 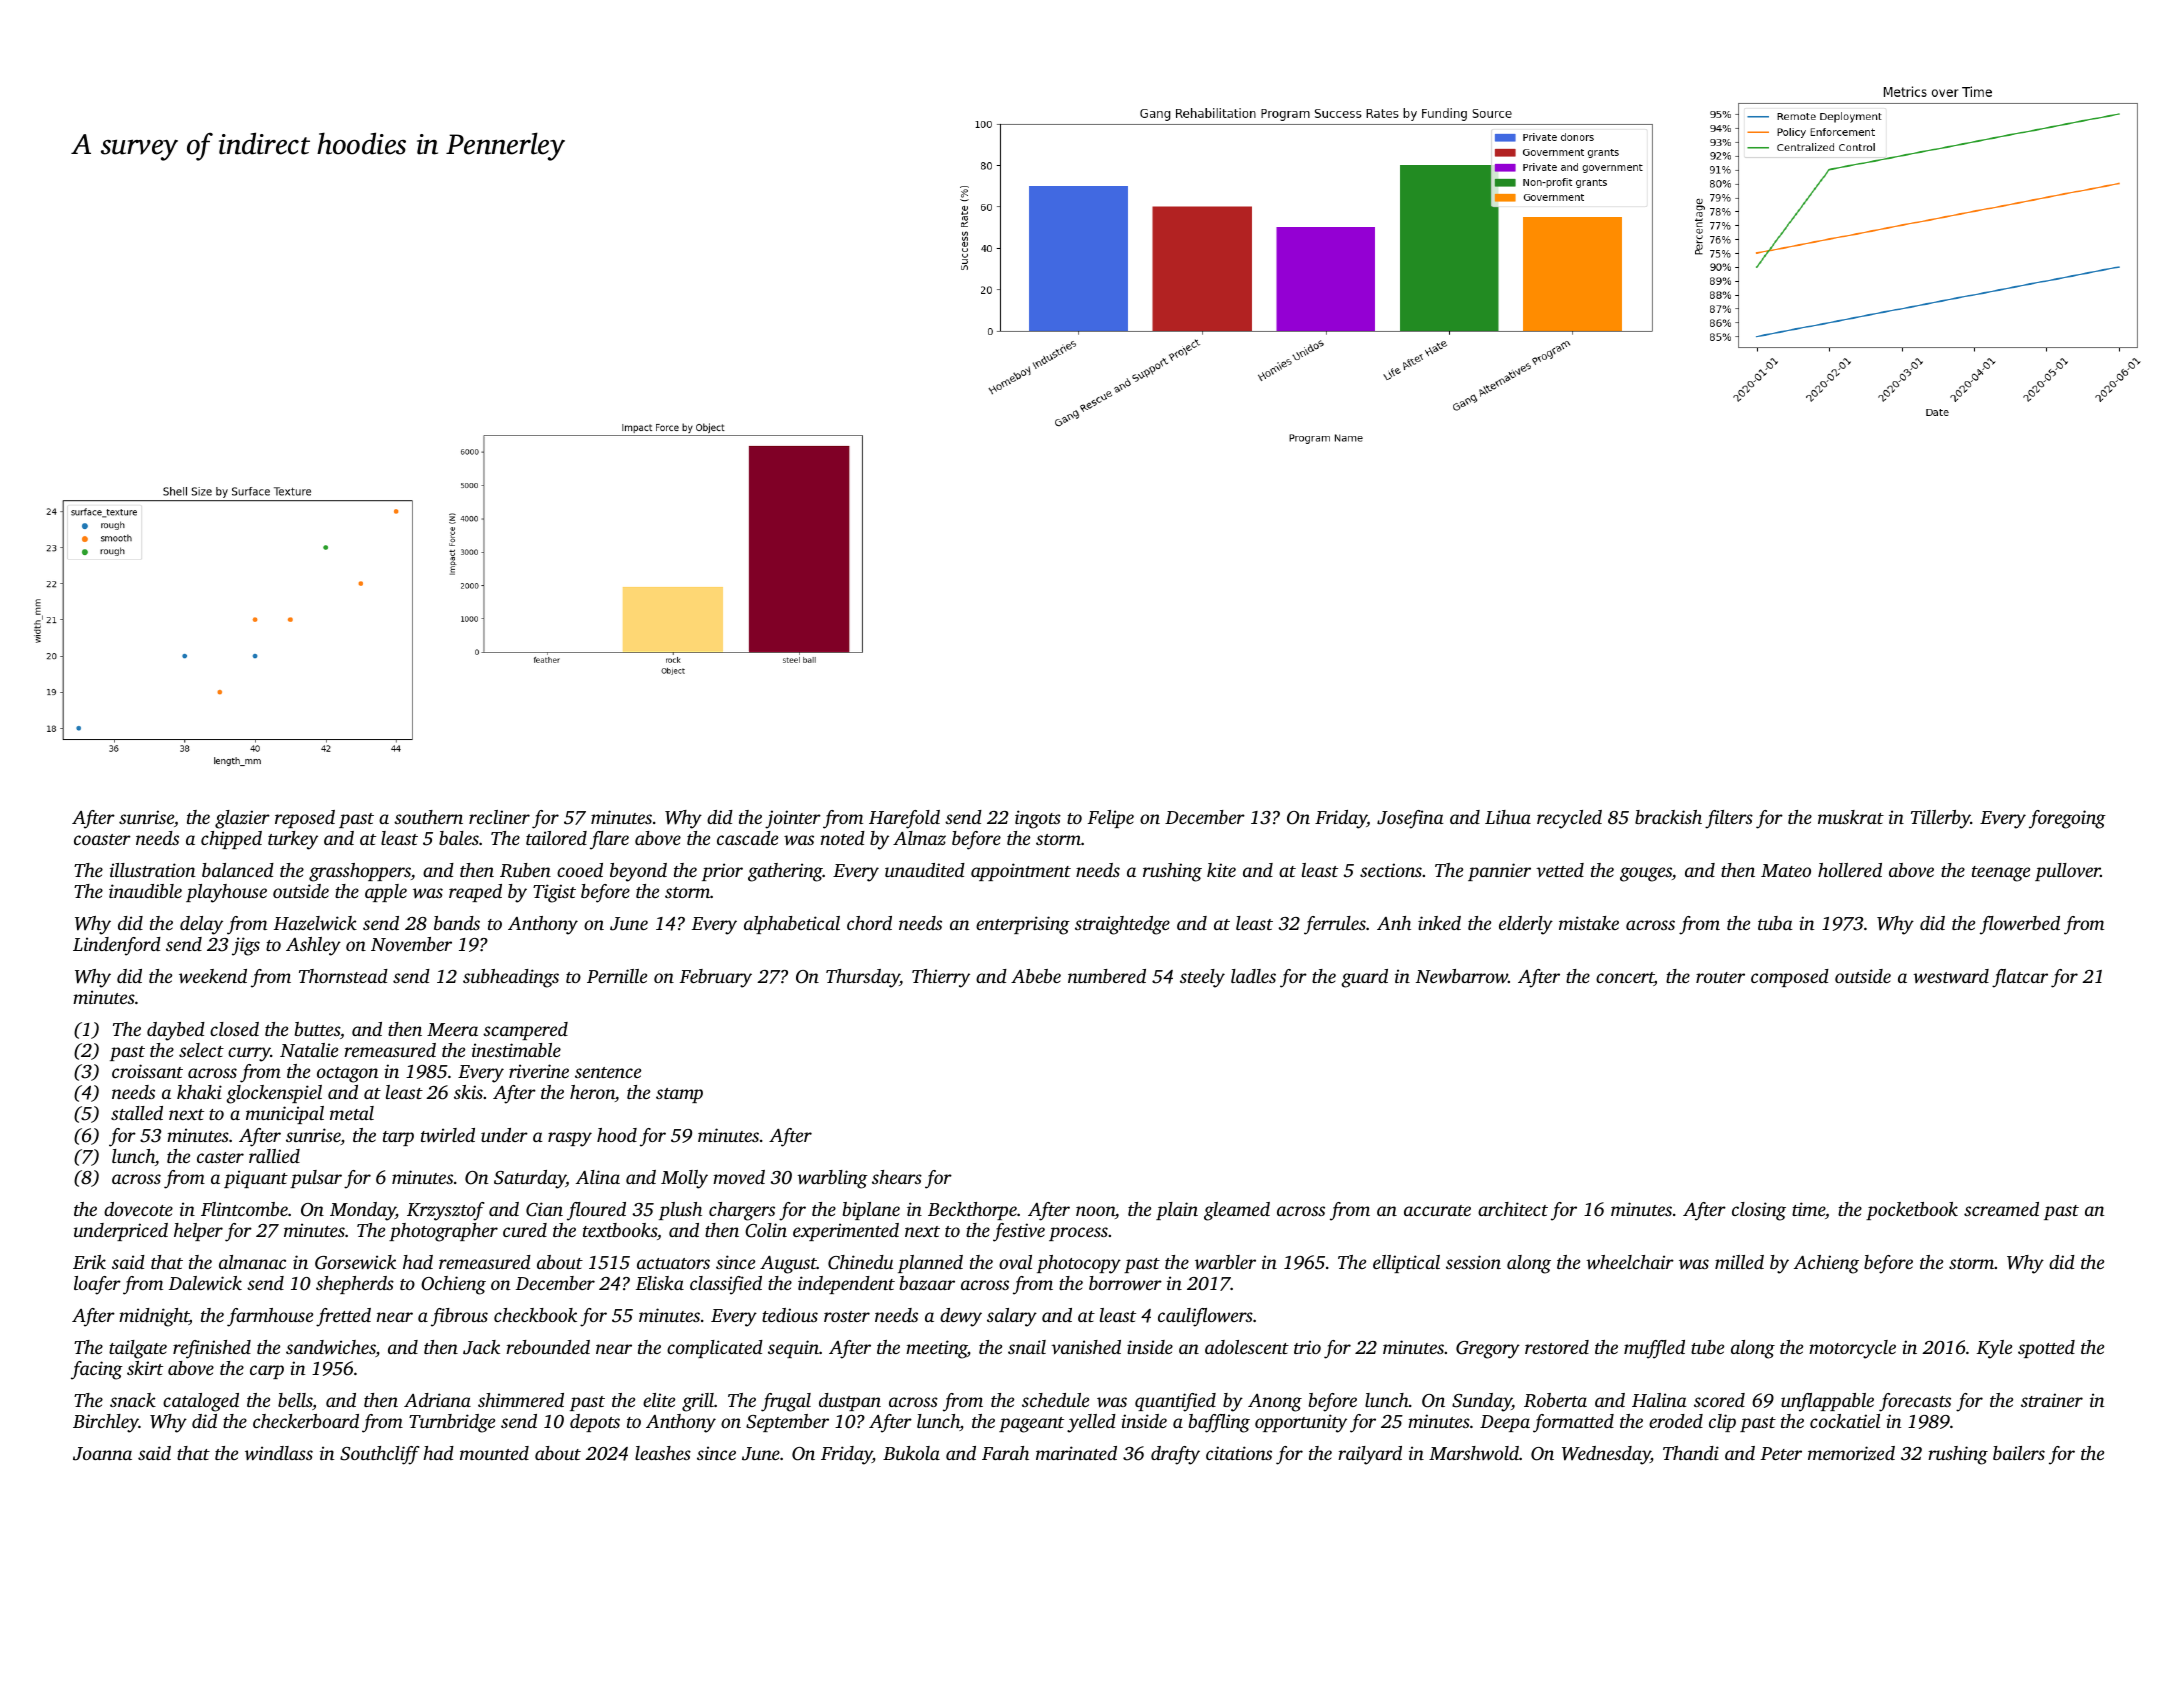 What do you see at coordinates (1759, 1211) in the screenshot?
I see `closing` at bounding box center [1759, 1211].
